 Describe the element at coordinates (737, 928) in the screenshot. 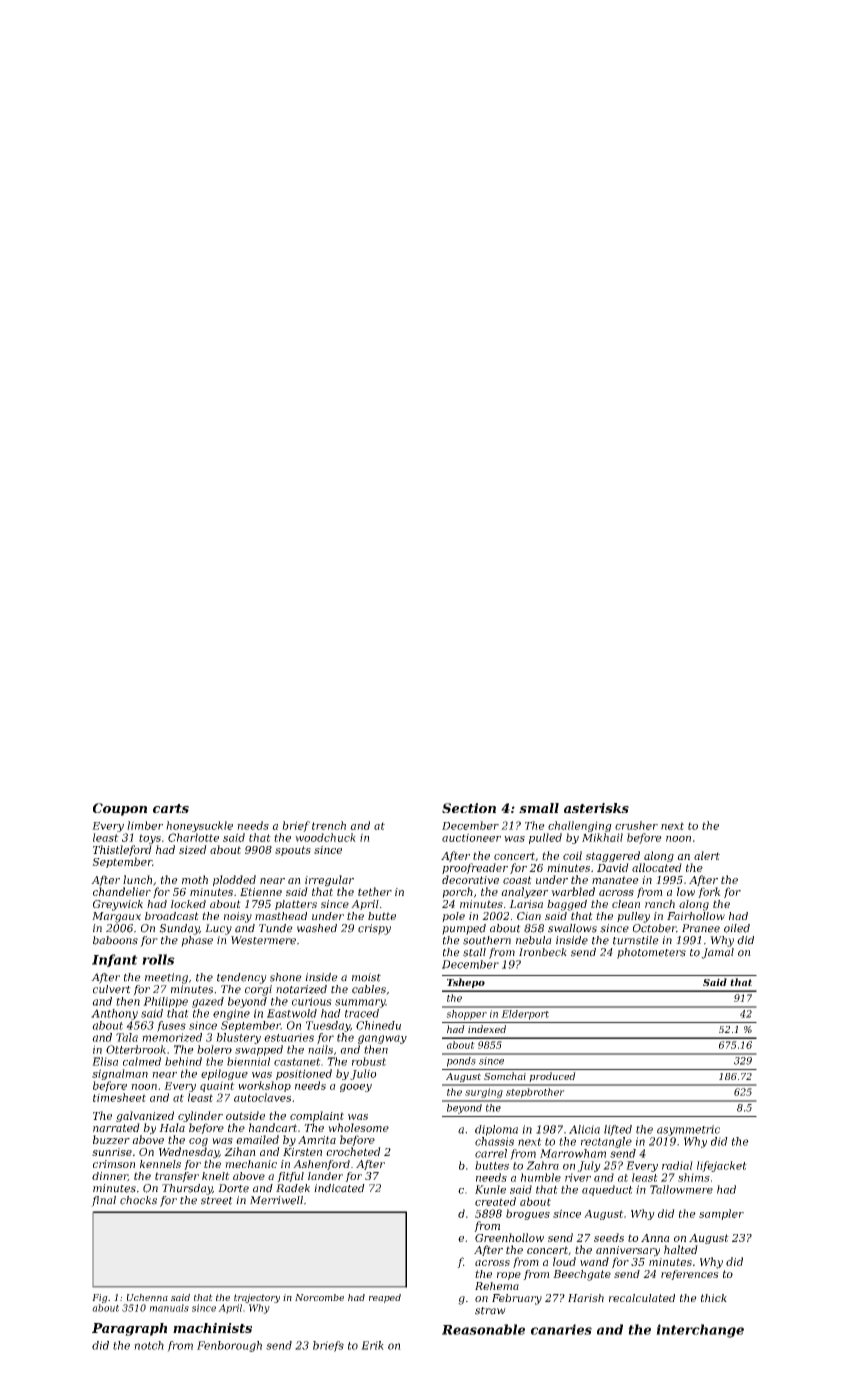

I see `oiled` at that location.
